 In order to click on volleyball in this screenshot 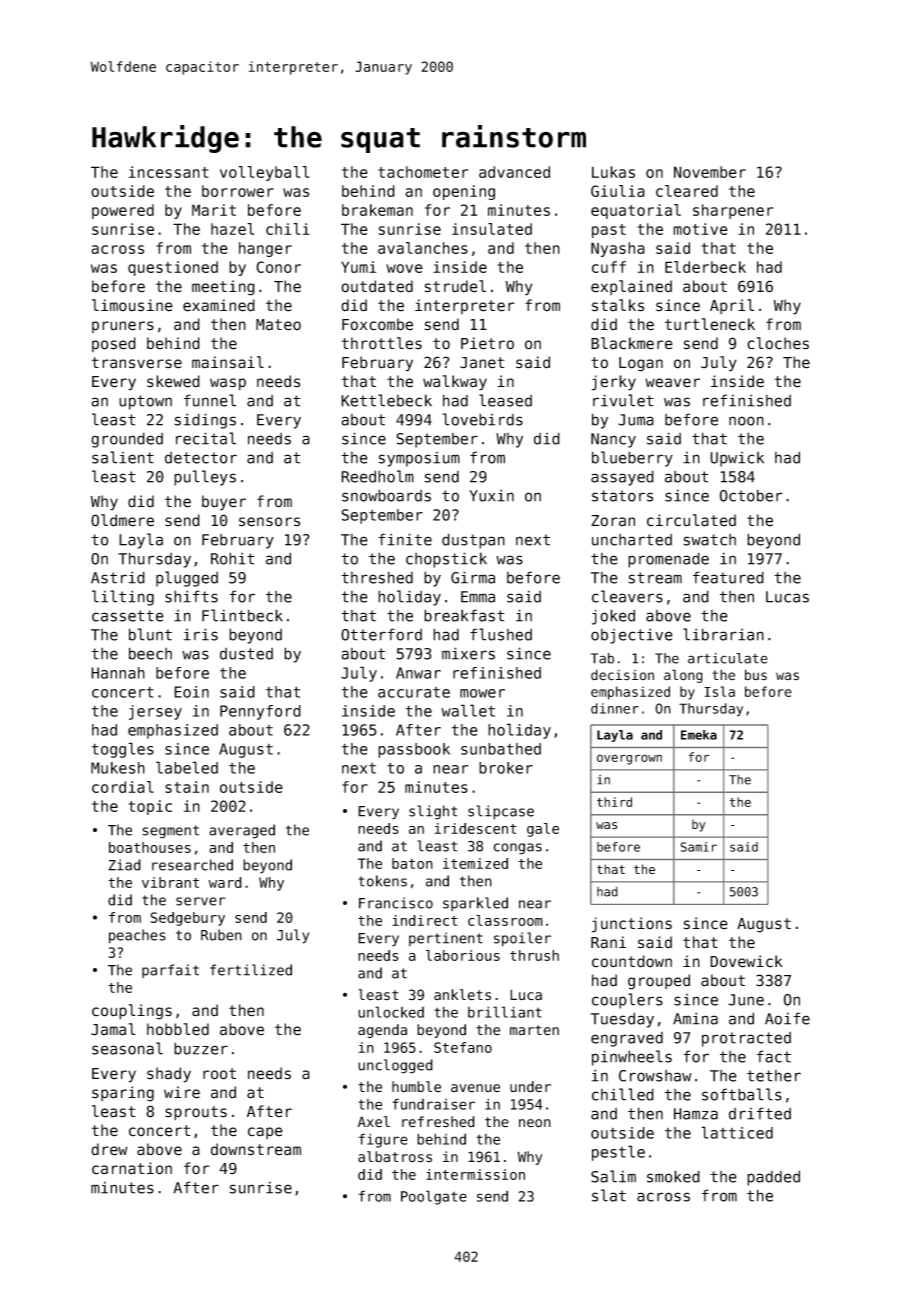, I will do `click(264, 173)`.
